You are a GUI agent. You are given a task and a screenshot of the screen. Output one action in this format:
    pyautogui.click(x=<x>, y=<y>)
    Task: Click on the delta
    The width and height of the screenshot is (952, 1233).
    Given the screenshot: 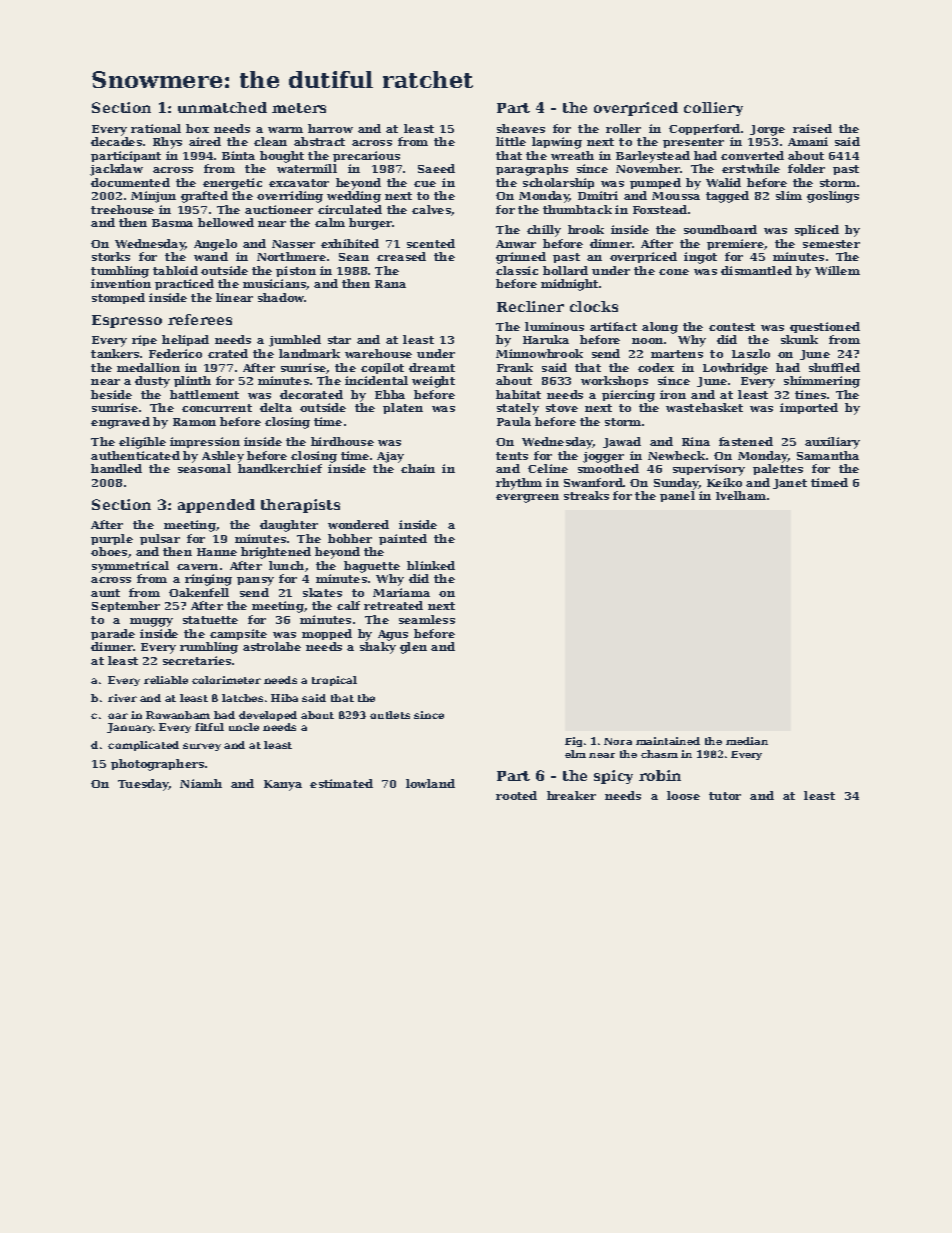 What is the action you would take?
    pyautogui.click(x=276, y=407)
